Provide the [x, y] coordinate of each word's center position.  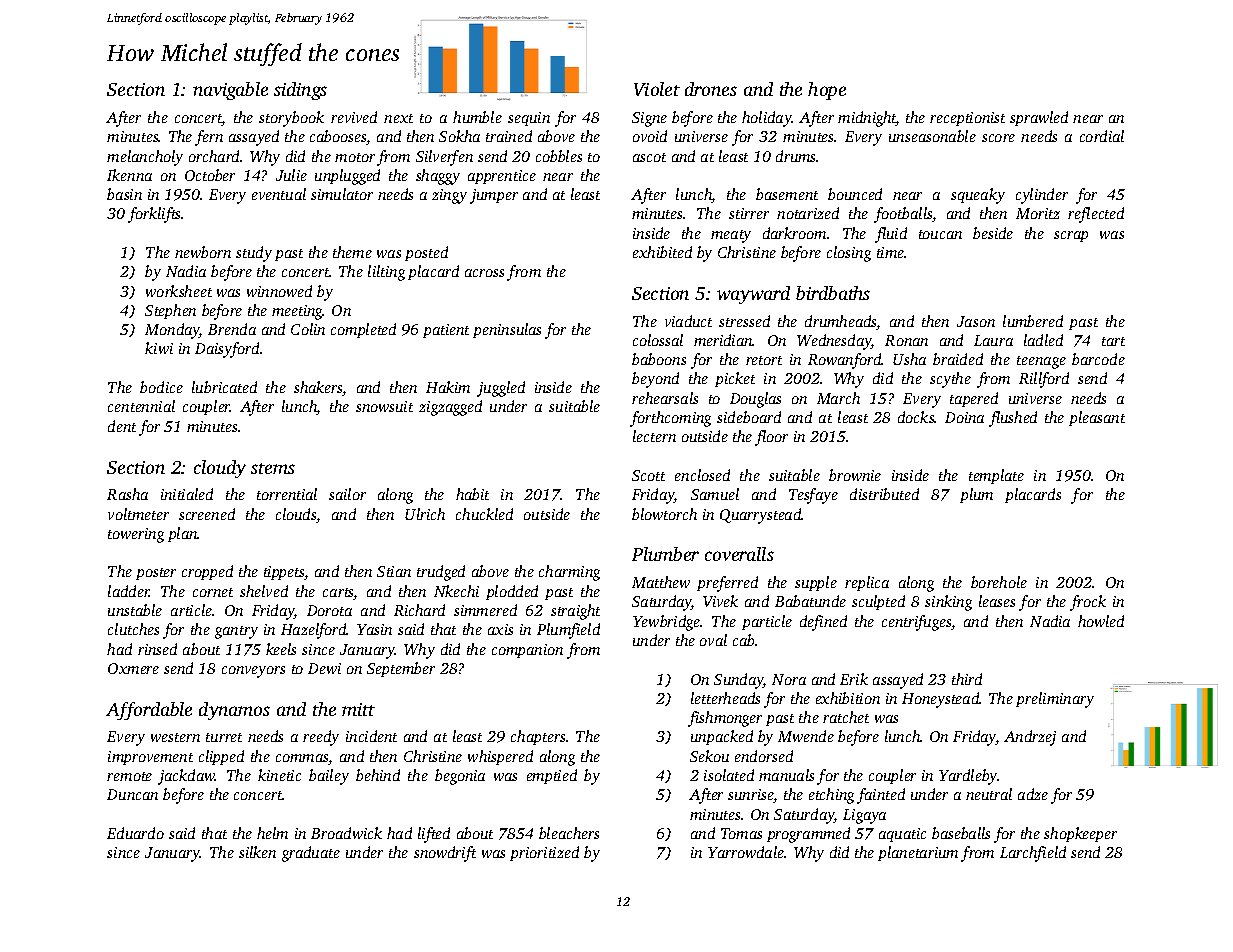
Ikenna [129, 175]
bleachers [569, 833]
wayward [753, 295]
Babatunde [810, 601]
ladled [1043, 340]
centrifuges [917, 623]
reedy [321, 738]
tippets [284, 573]
